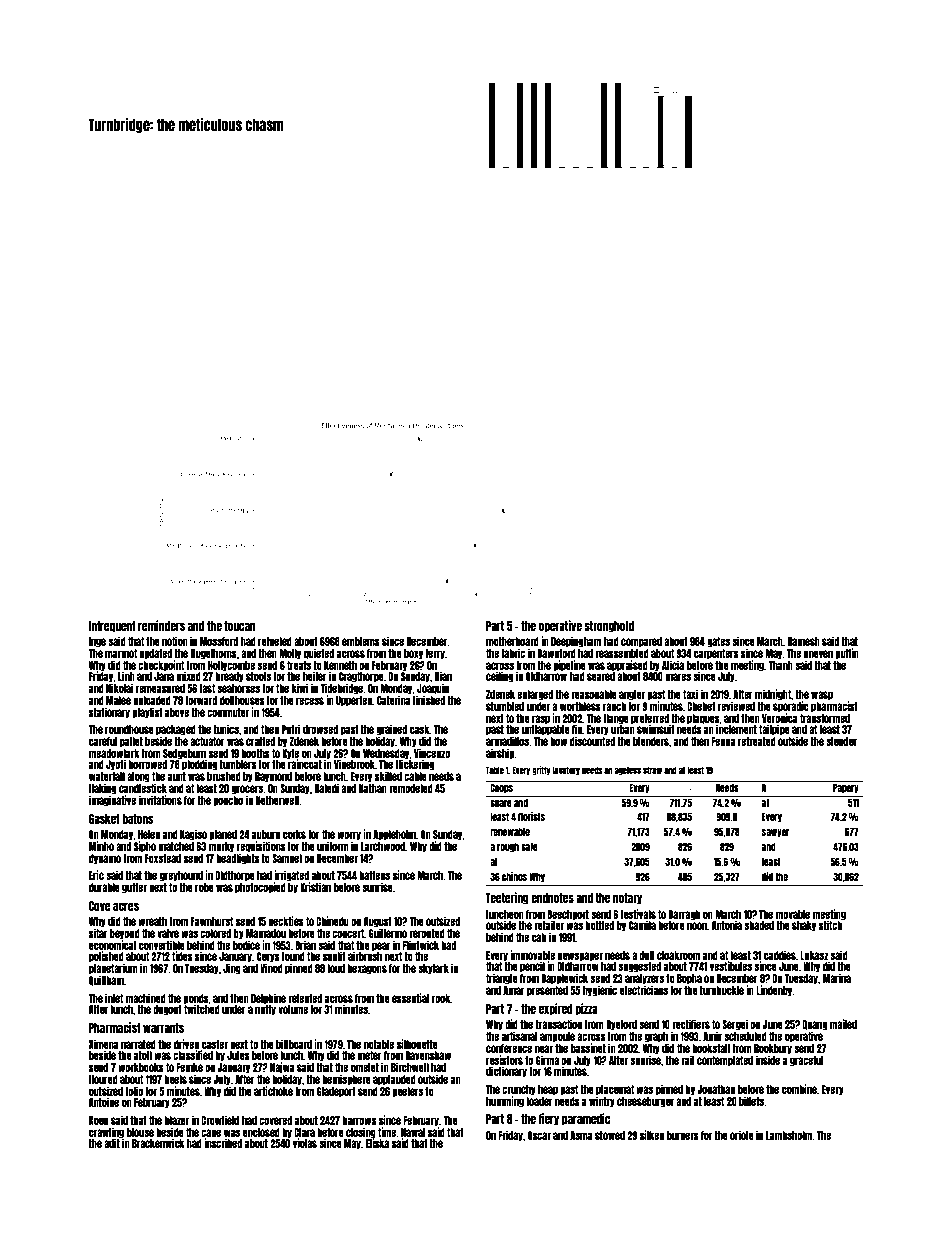  Describe the element at coordinates (413, 1132) in the screenshot. I see `Nawal` at that location.
